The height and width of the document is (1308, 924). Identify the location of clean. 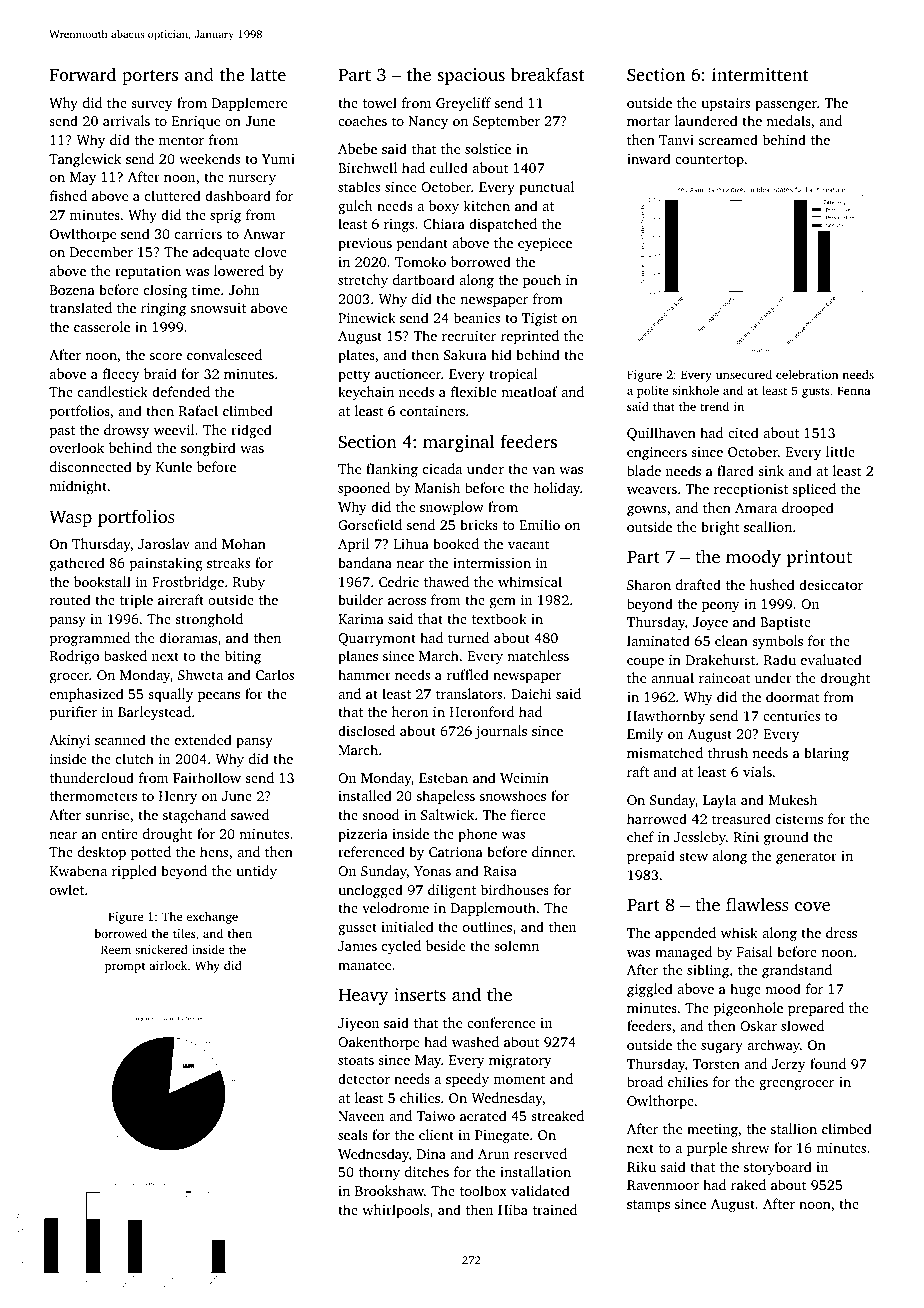
(731, 640).
